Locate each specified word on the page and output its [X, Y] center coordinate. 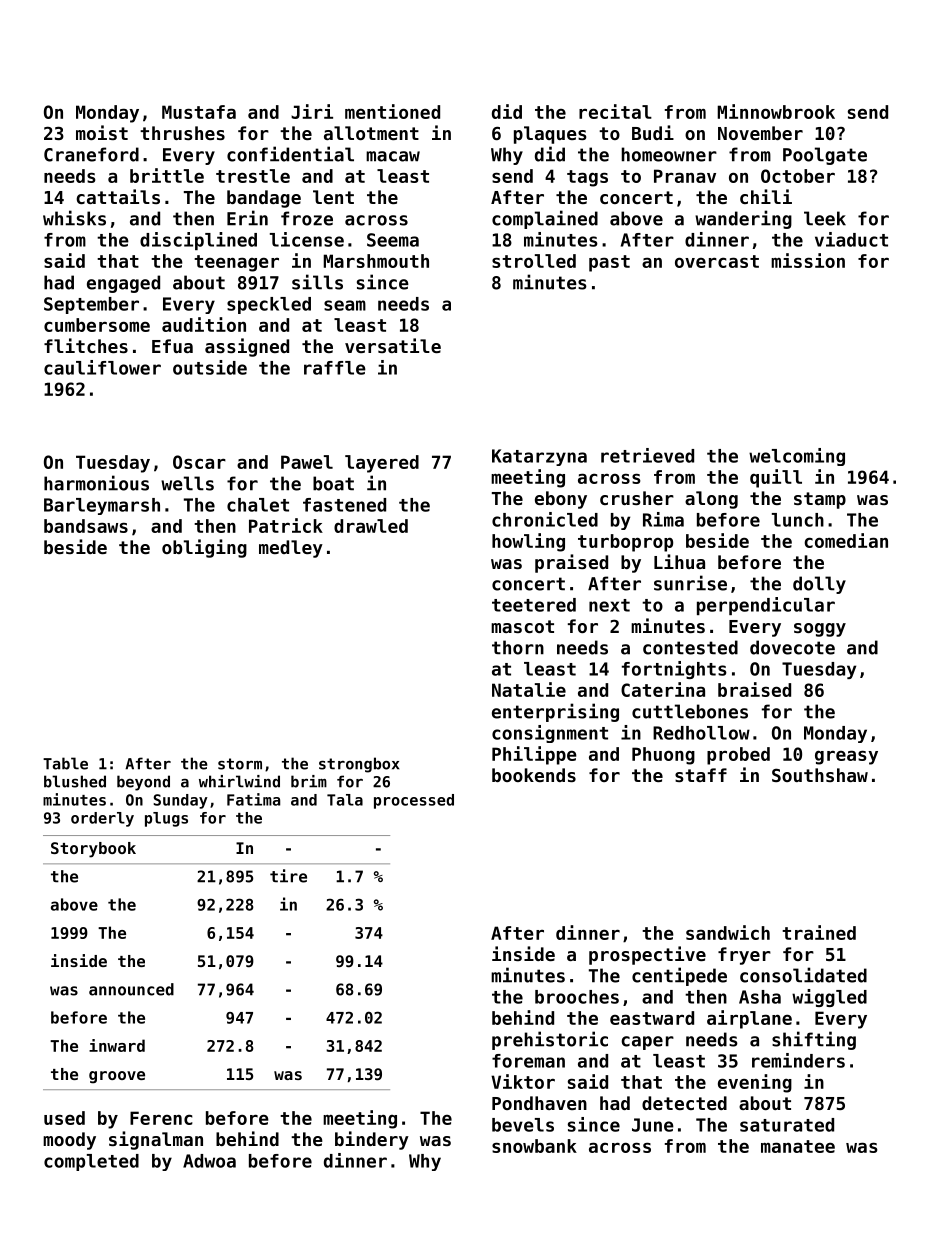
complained [545, 219]
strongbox [359, 765]
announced [131, 989]
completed [91, 1162]
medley [291, 549]
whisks [74, 218]
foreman [528, 1061]
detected [684, 1103]
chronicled [545, 519]
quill [776, 478]
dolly [819, 585]
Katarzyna [539, 457]
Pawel [307, 462]
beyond [143, 783]
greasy [846, 757]
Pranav [685, 176]
